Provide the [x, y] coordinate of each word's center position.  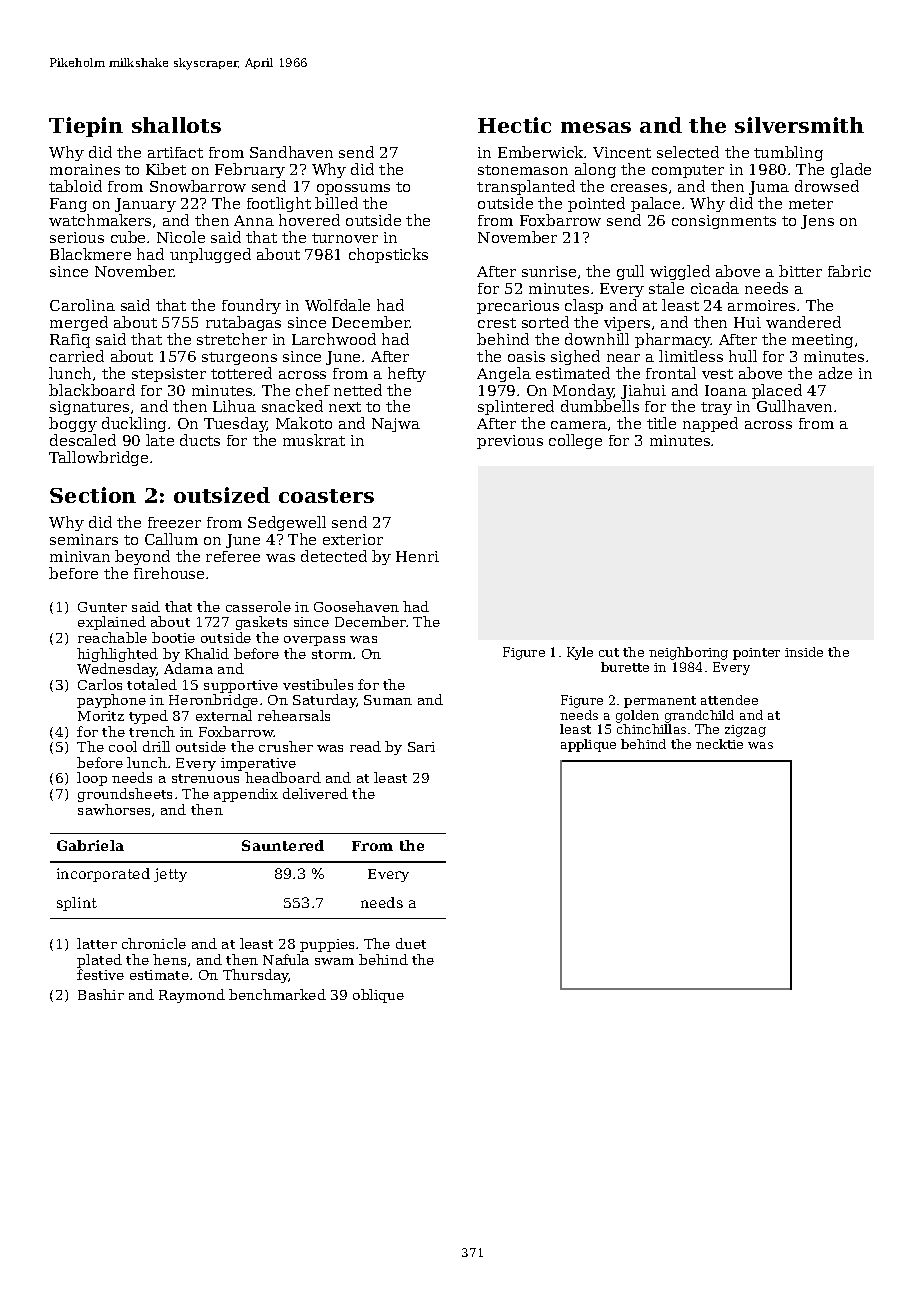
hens [169, 959]
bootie [173, 637]
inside [804, 652]
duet [411, 943]
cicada [715, 288]
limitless [691, 356]
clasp [584, 306]
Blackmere [90, 254]
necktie [719, 744]
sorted [545, 322]
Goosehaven [356, 606]
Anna [254, 220]
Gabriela [90, 845]
